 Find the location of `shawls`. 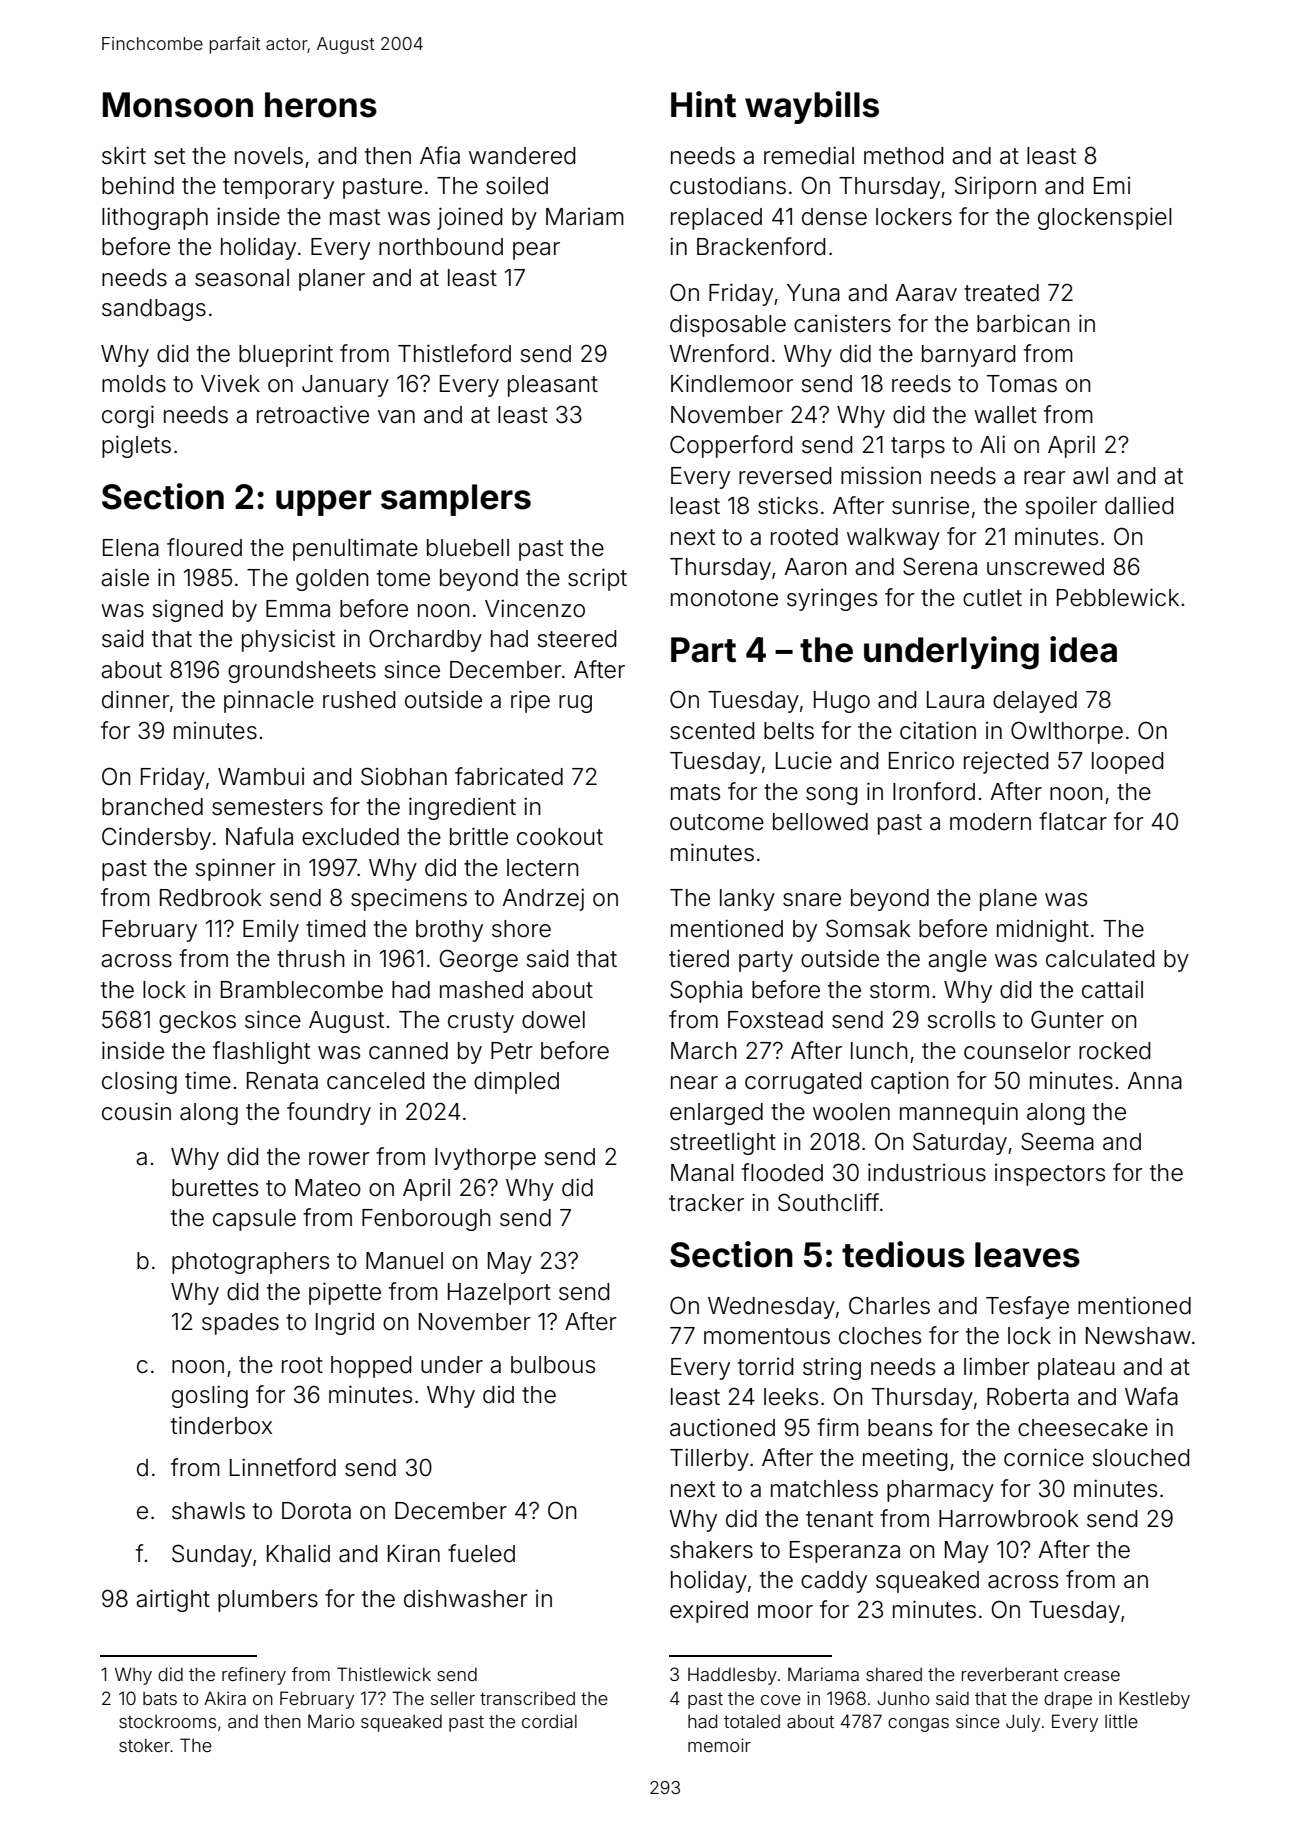

shawls is located at coordinates (208, 1511).
